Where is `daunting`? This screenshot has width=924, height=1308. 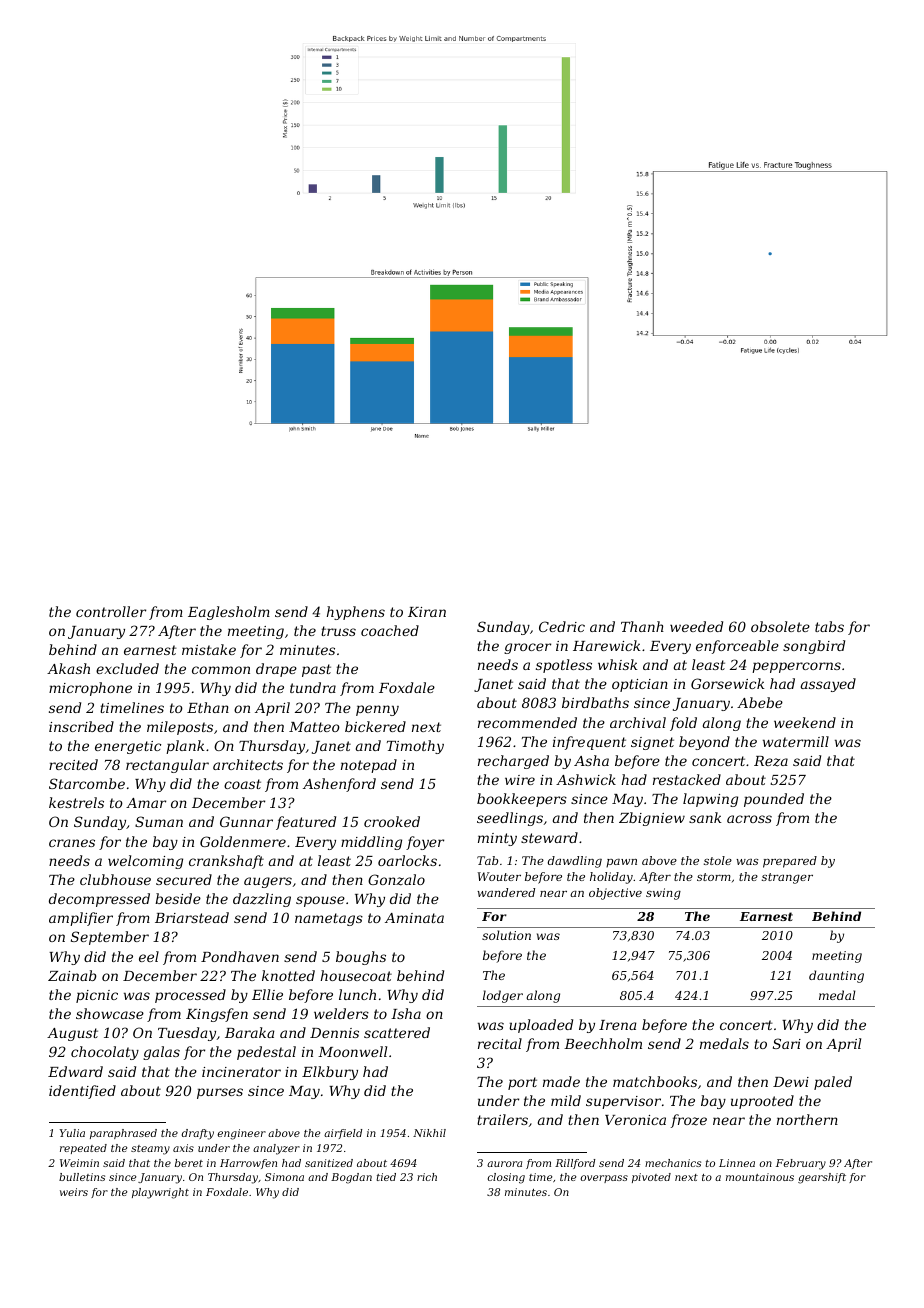 daunting is located at coordinates (836, 976).
